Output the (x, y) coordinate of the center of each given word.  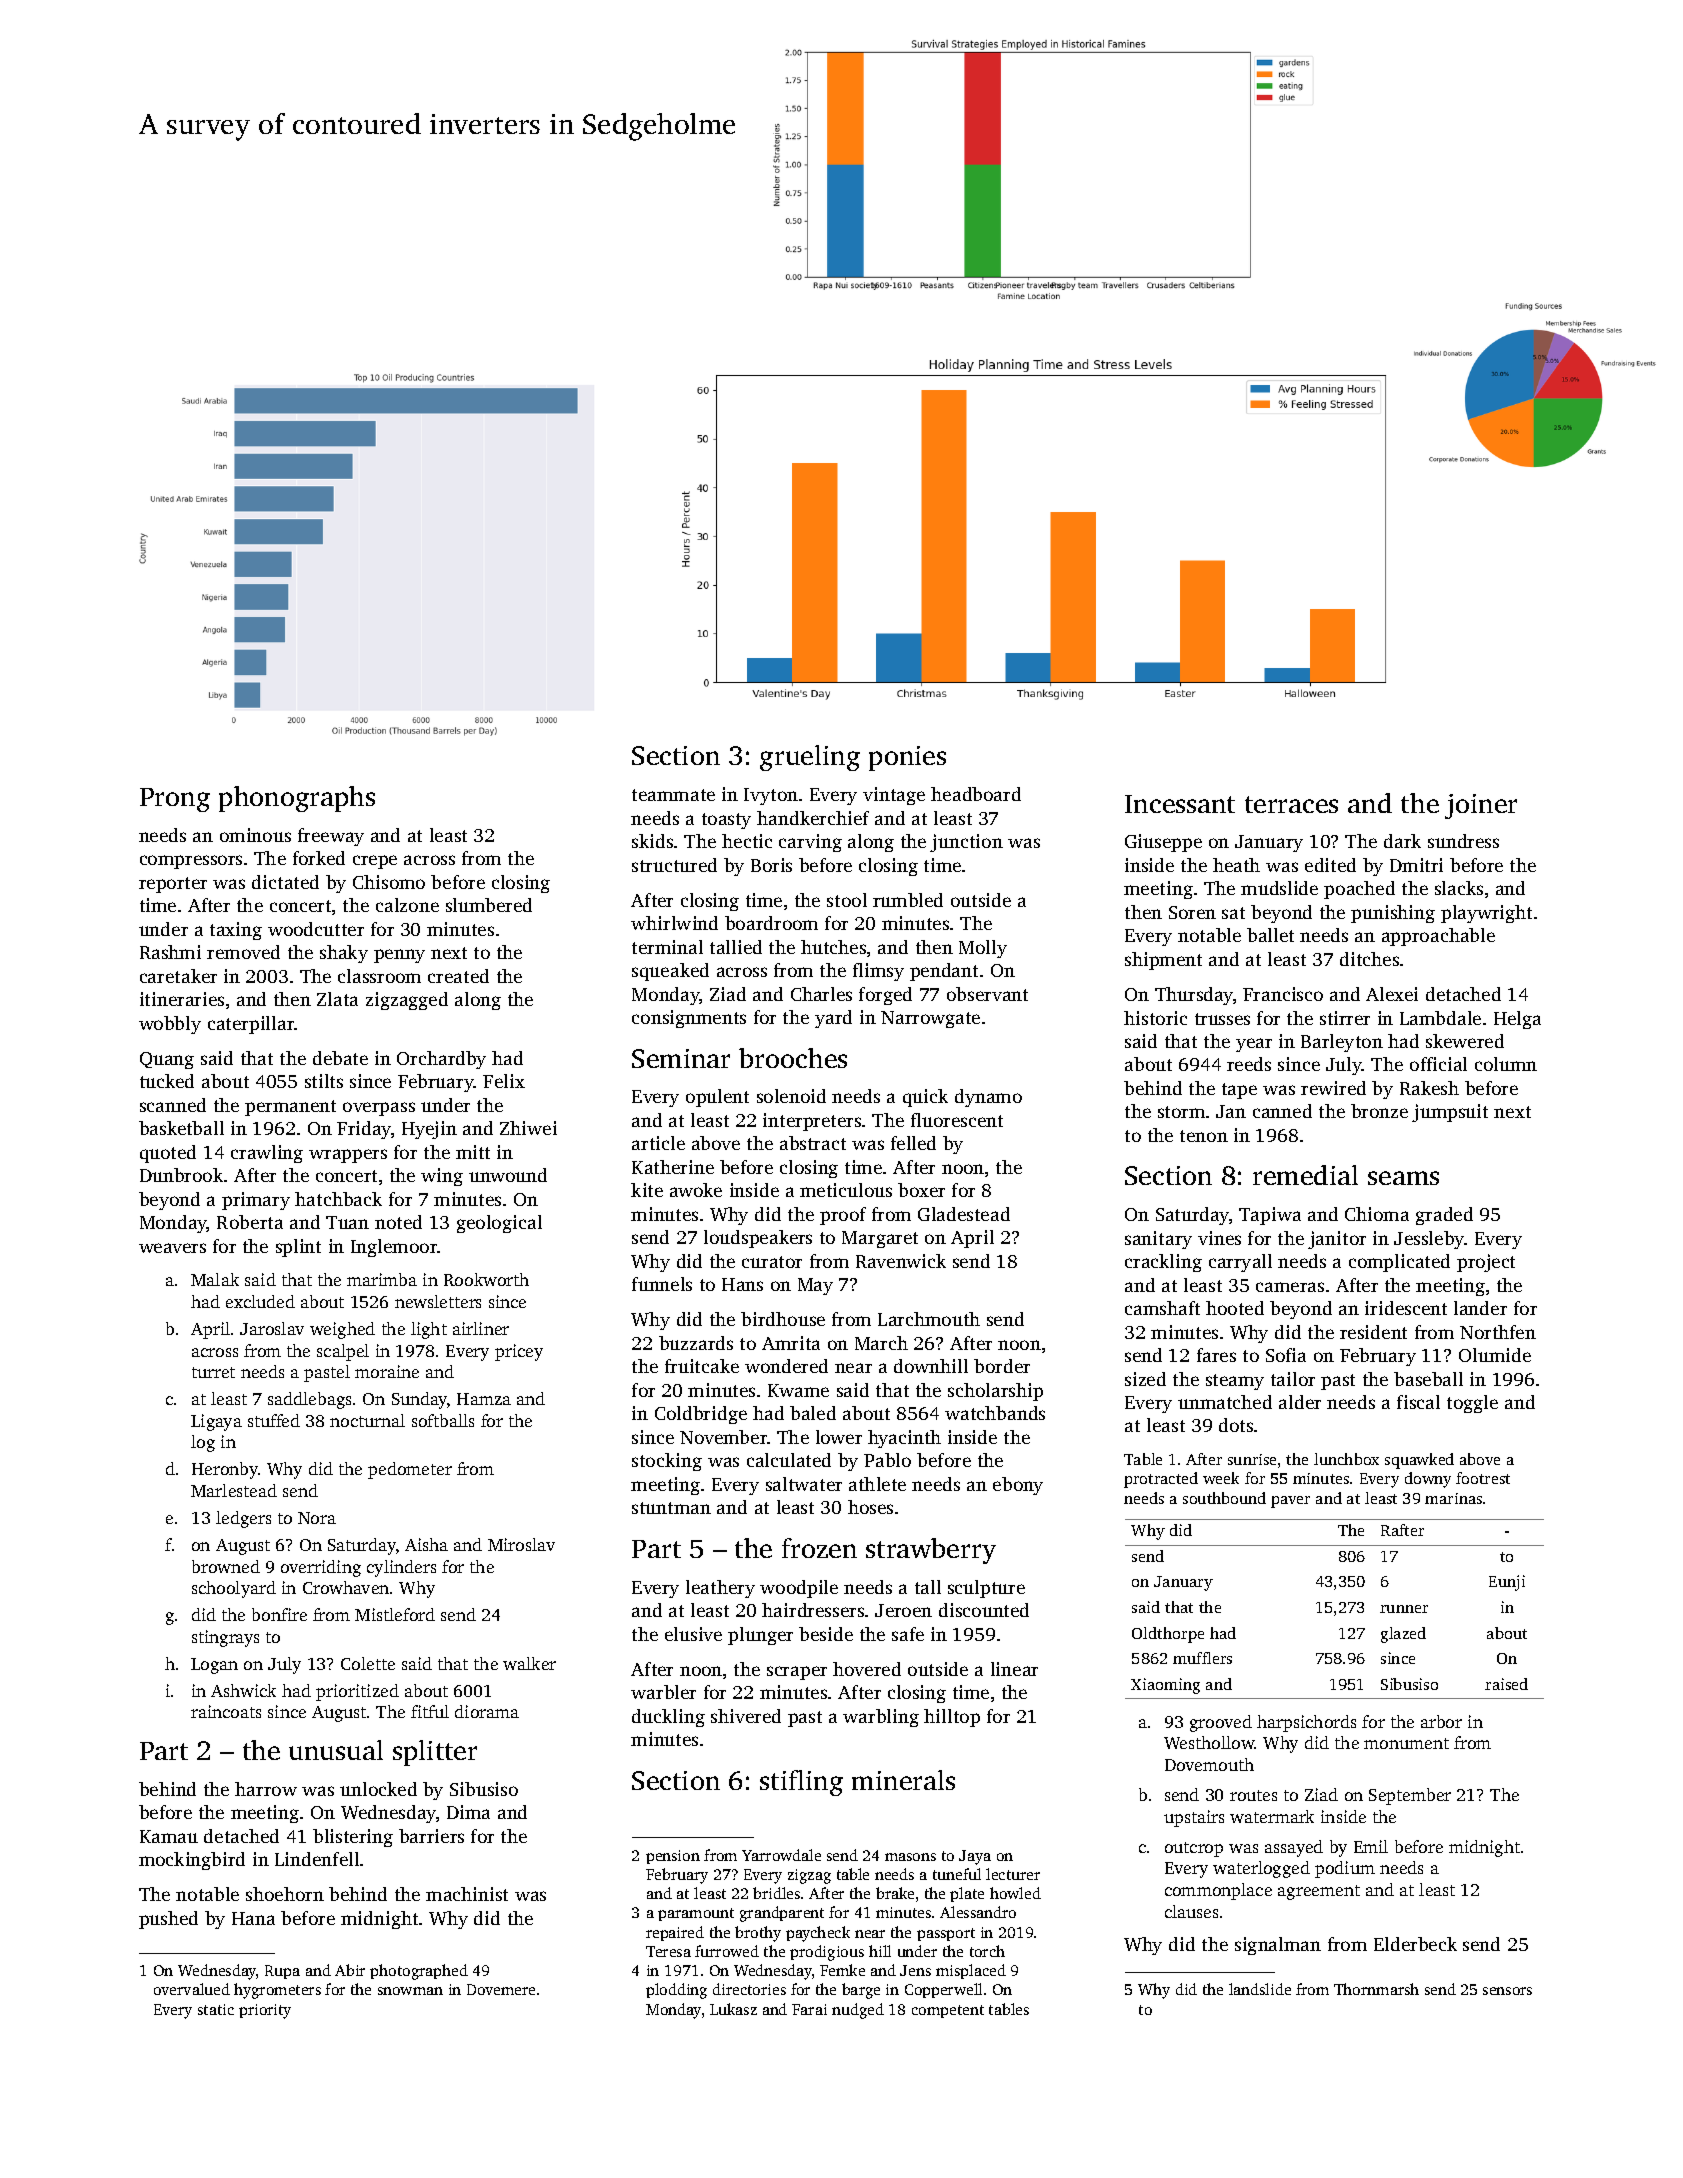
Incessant (1180, 804)
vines (1219, 1238)
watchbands (995, 1413)
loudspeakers (758, 1239)
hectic (747, 841)
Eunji (1507, 1583)
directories (749, 1989)
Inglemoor (394, 1248)
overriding (321, 1568)
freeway (331, 837)
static (216, 2009)
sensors (1507, 1991)
